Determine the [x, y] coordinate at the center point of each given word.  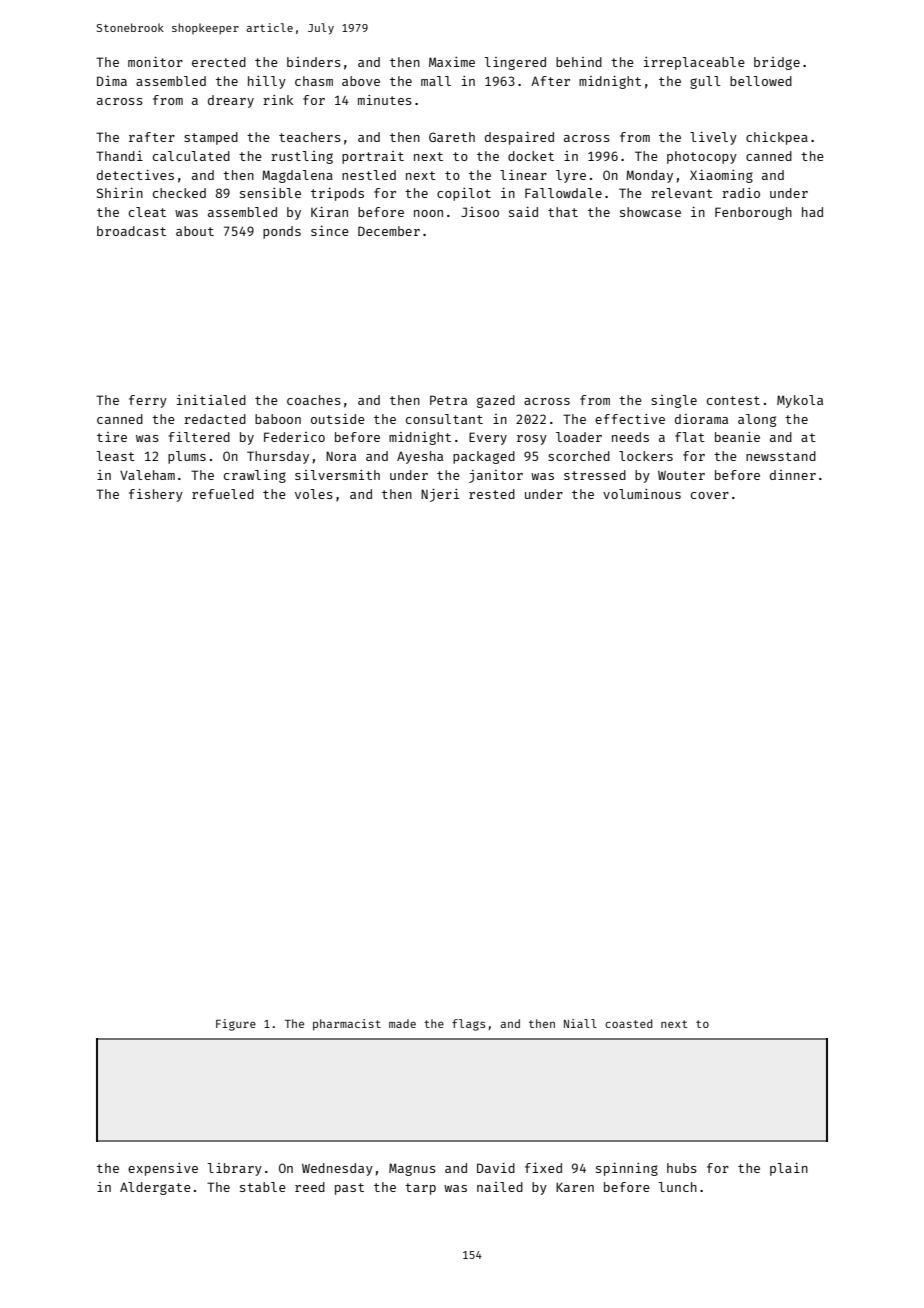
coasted [628, 1023]
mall [436, 81]
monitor [155, 62]
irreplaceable [694, 63]
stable [263, 1187]
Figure [236, 1025]
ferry [148, 401]
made [402, 1023]
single [674, 401]
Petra [448, 400]
